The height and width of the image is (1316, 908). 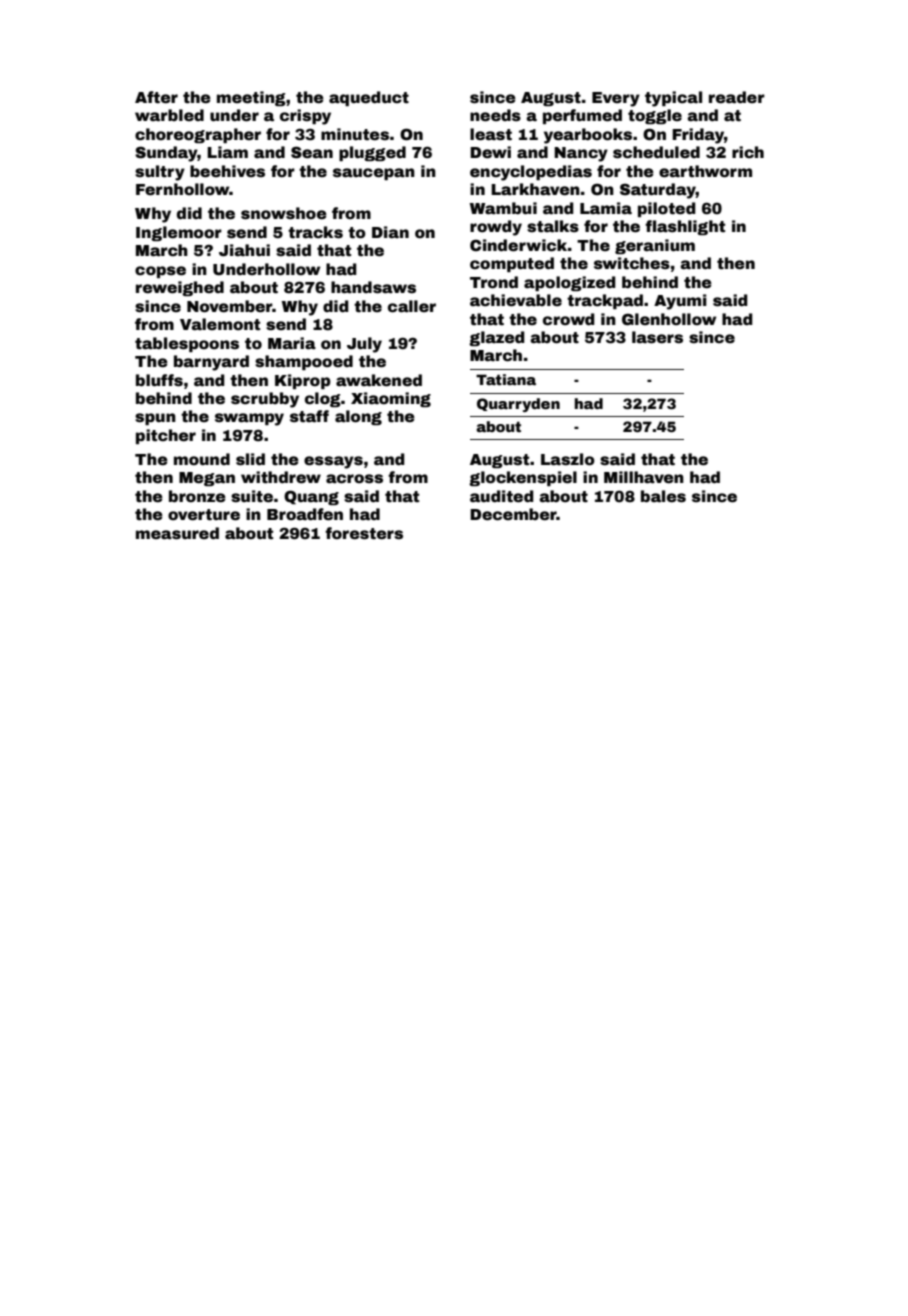 What do you see at coordinates (680, 302) in the image?
I see `Ayumi` at bounding box center [680, 302].
